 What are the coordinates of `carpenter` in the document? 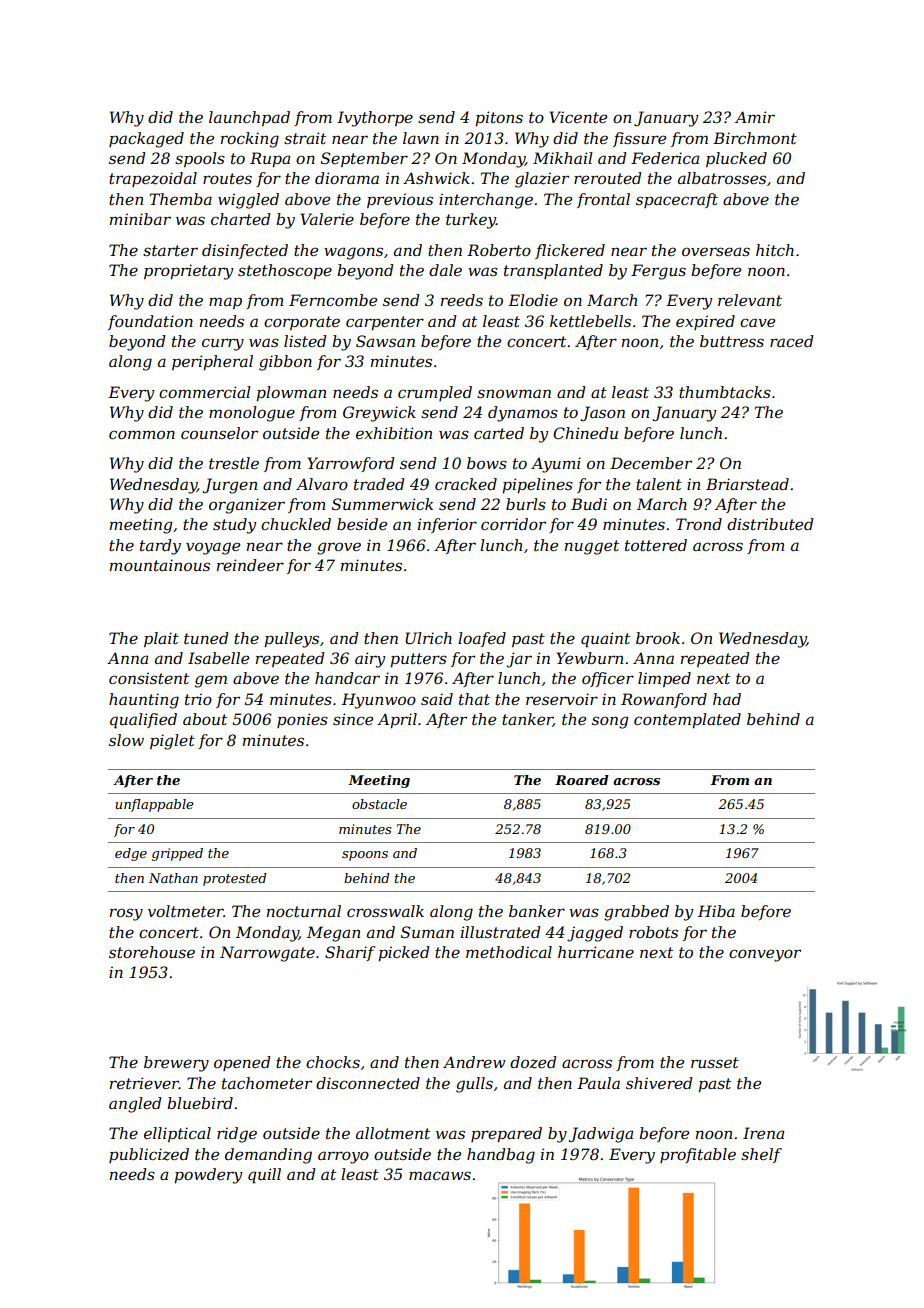 It's located at (385, 323).
